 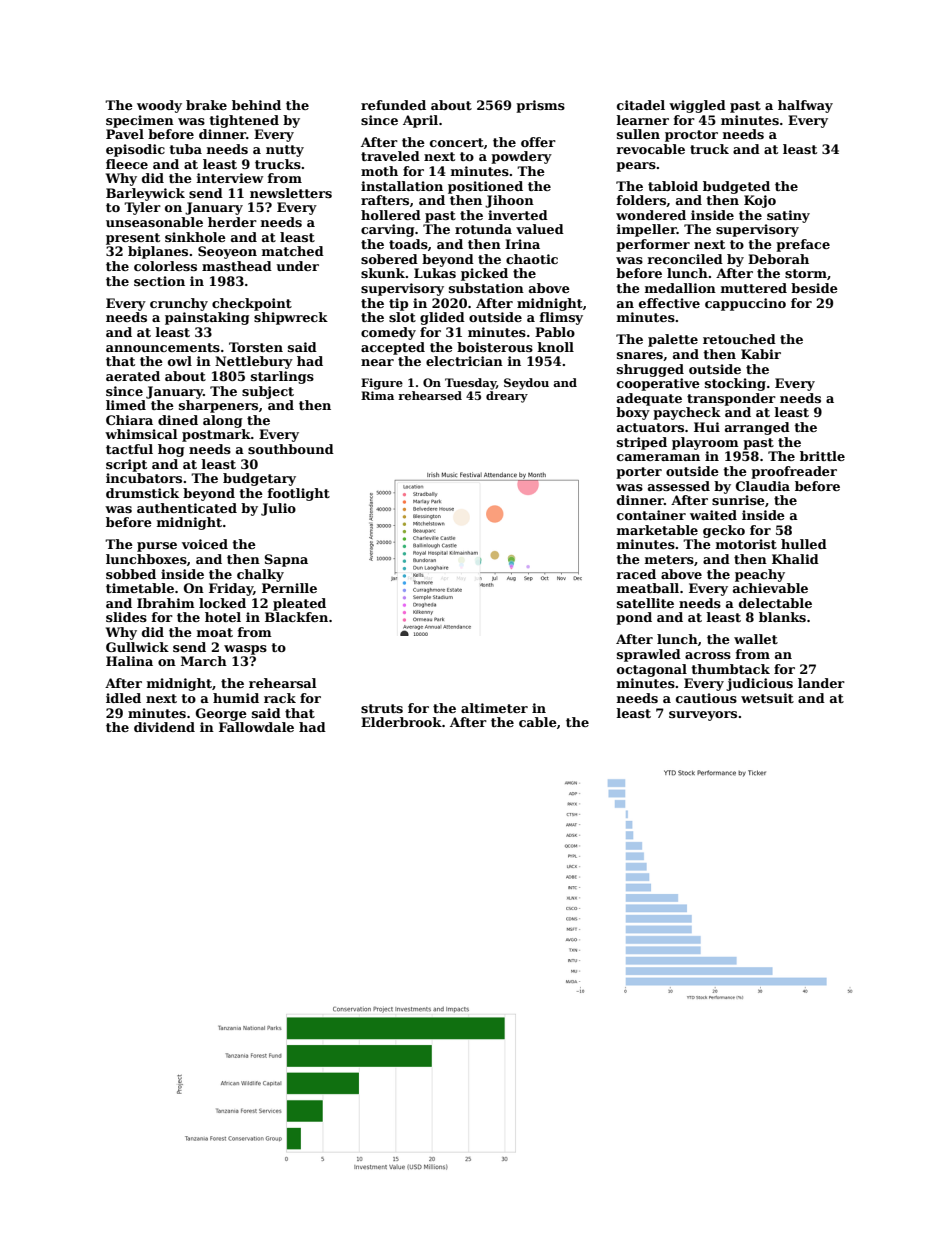 What do you see at coordinates (179, 304) in the page?
I see `crunchy` at bounding box center [179, 304].
